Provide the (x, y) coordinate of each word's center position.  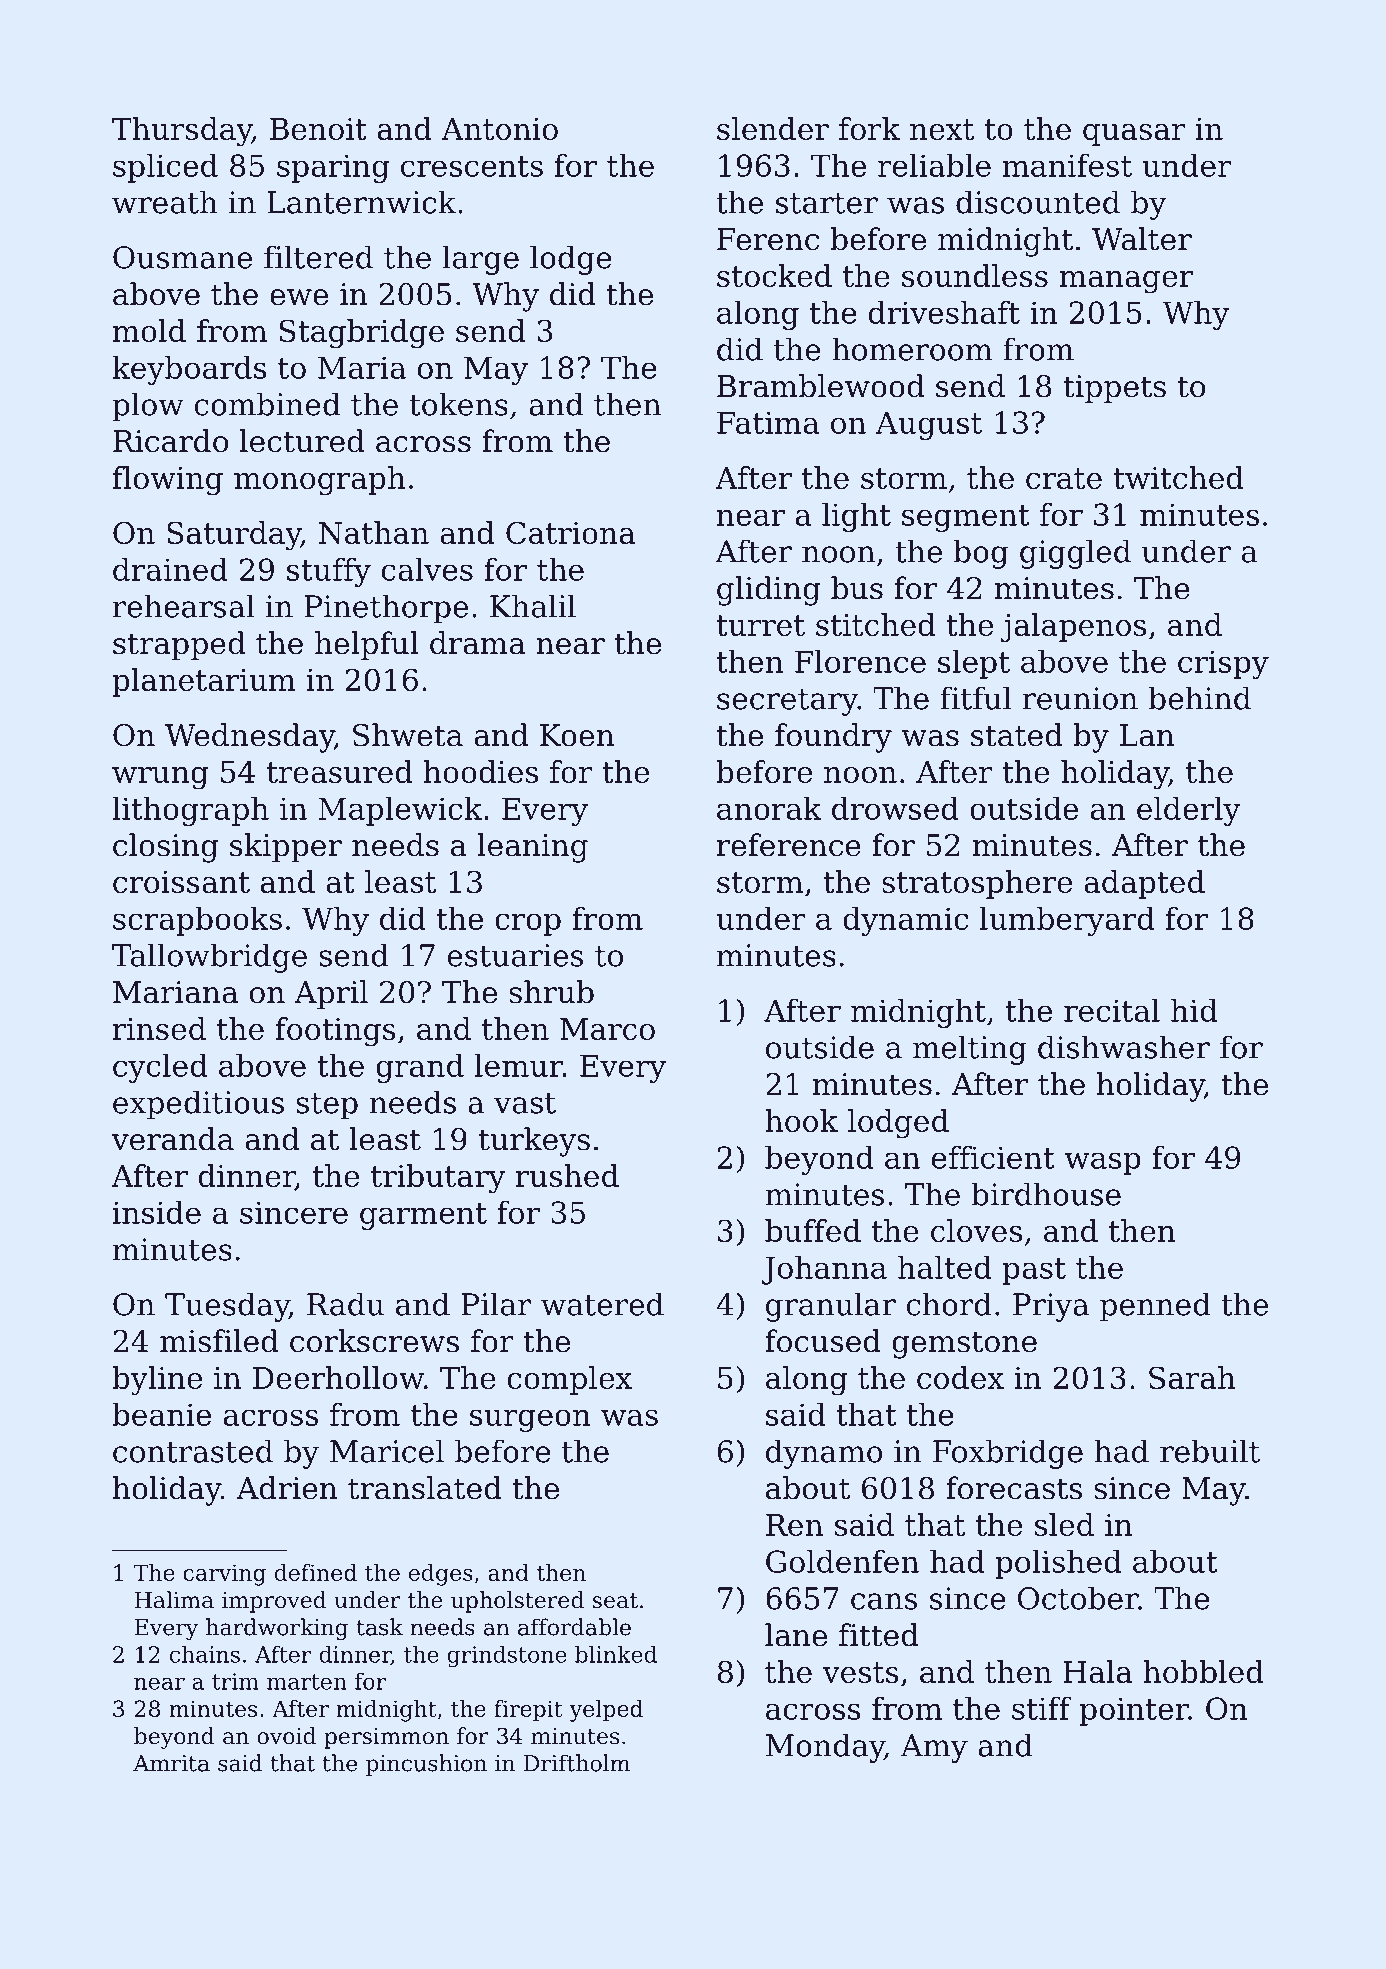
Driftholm (577, 1763)
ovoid (286, 1736)
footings (336, 1032)
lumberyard (1067, 921)
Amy (934, 1748)
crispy (1223, 664)
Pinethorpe (386, 609)
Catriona (570, 532)
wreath (165, 202)
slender (773, 128)
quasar (1134, 135)
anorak (769, 808)
